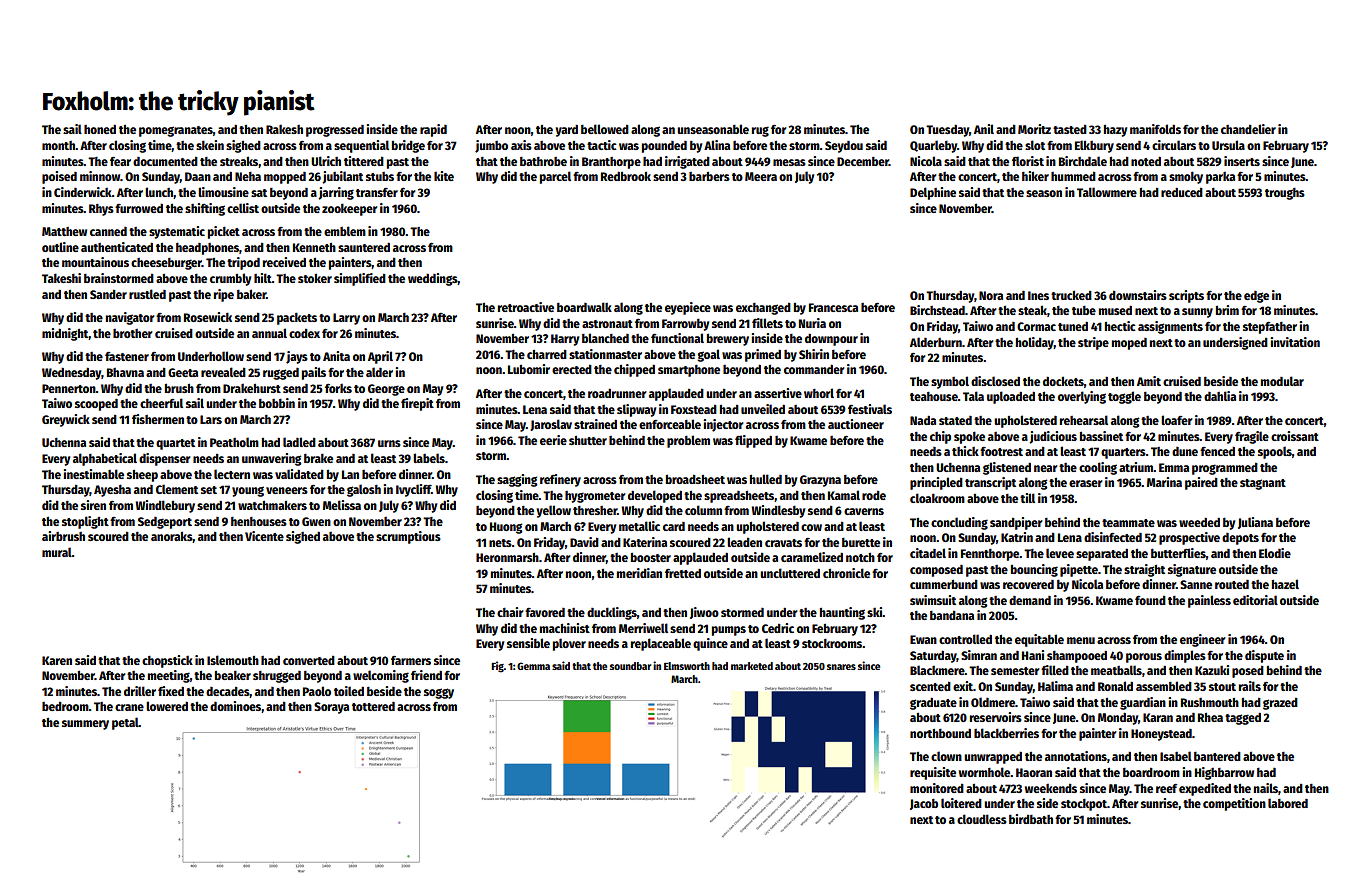 The image size is (1372, 887). What do you see at coordinates (1275, 553) in the document?
I see `Elodie` at bounding box center [1275, 553].
